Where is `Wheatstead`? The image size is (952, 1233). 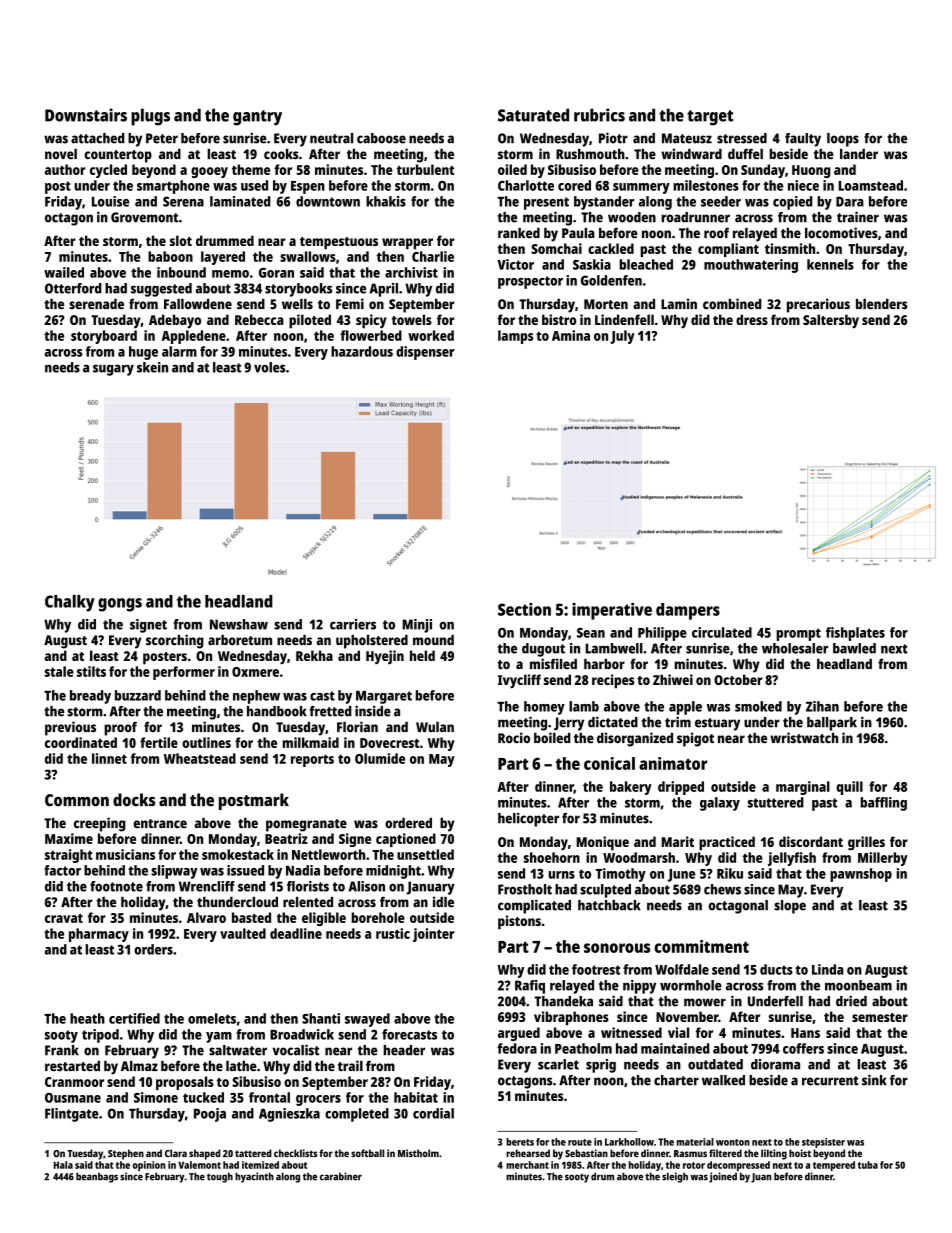
Wheatstead is located at coordinates (200, 758).
